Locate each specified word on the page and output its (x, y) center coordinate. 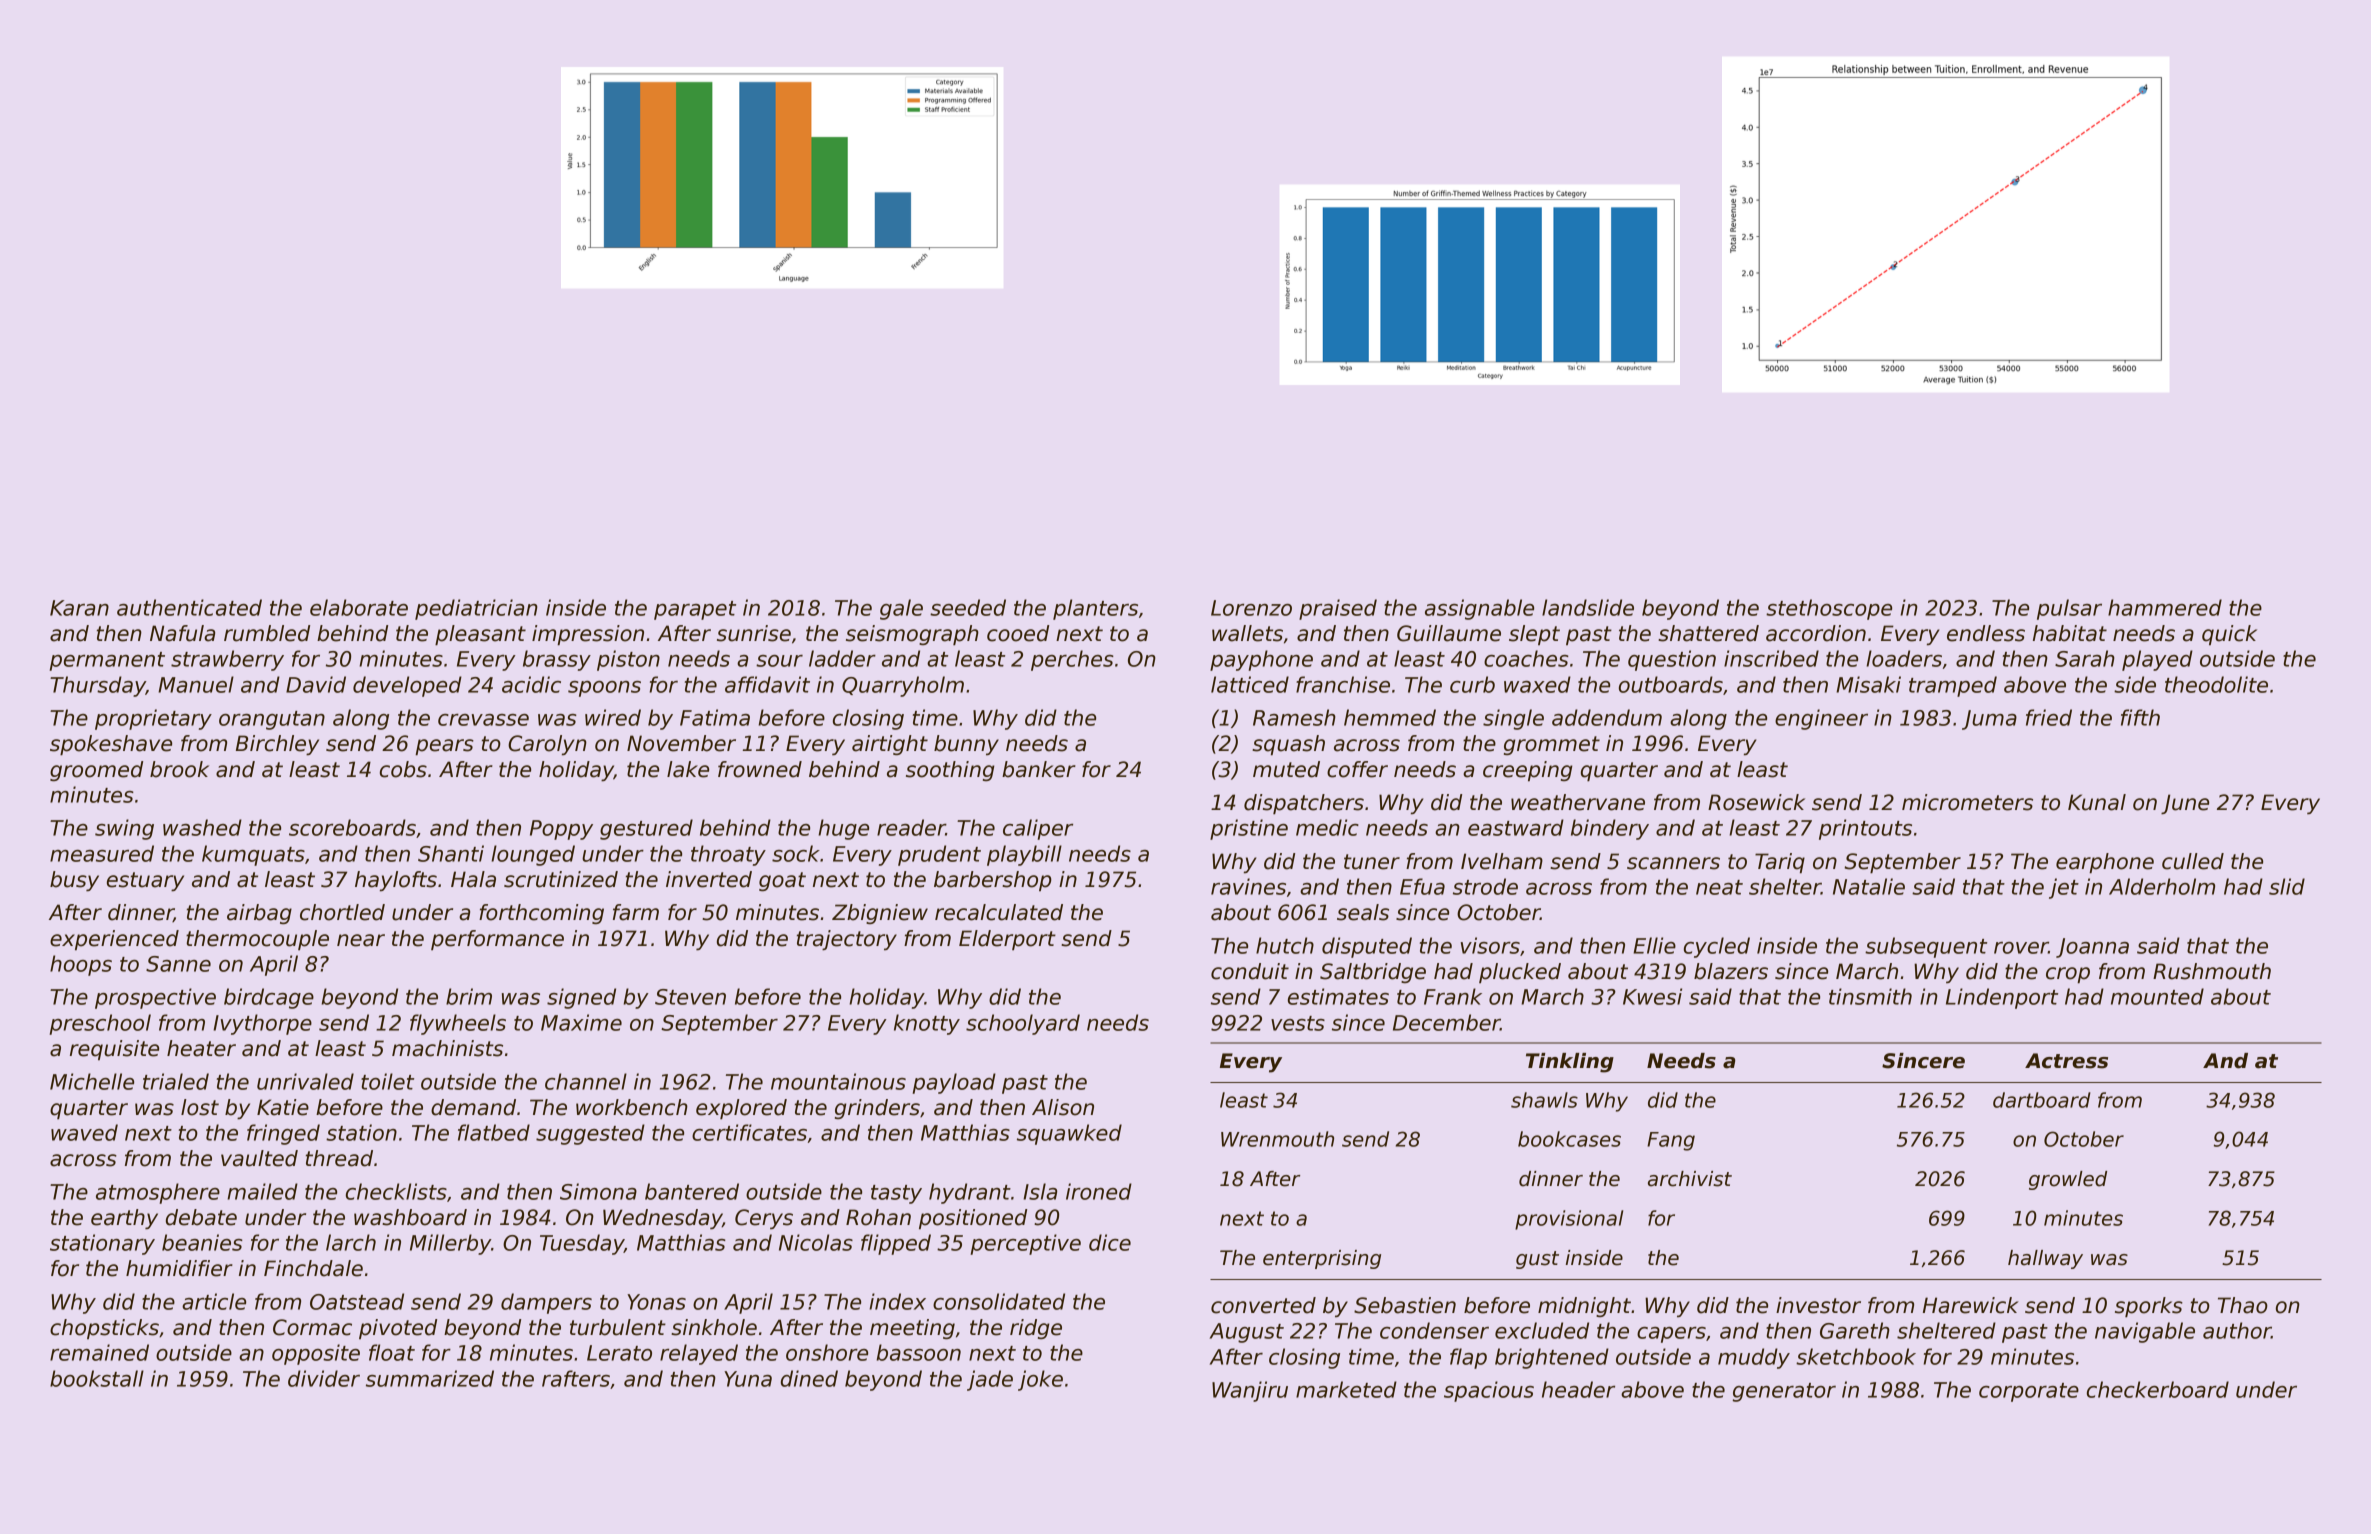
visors (1490, 945)
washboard (410, 1217)
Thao (2243, 1305)
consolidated (999, 1301)
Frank (1453, 996)
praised (1338, 609)
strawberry (227, 660)
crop (2068, 975)
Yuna (748, 1379)
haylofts (396, 881)
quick (2229, 635)
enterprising (1322, 1259)
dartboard (2042, 1100)
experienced (114, 940)
